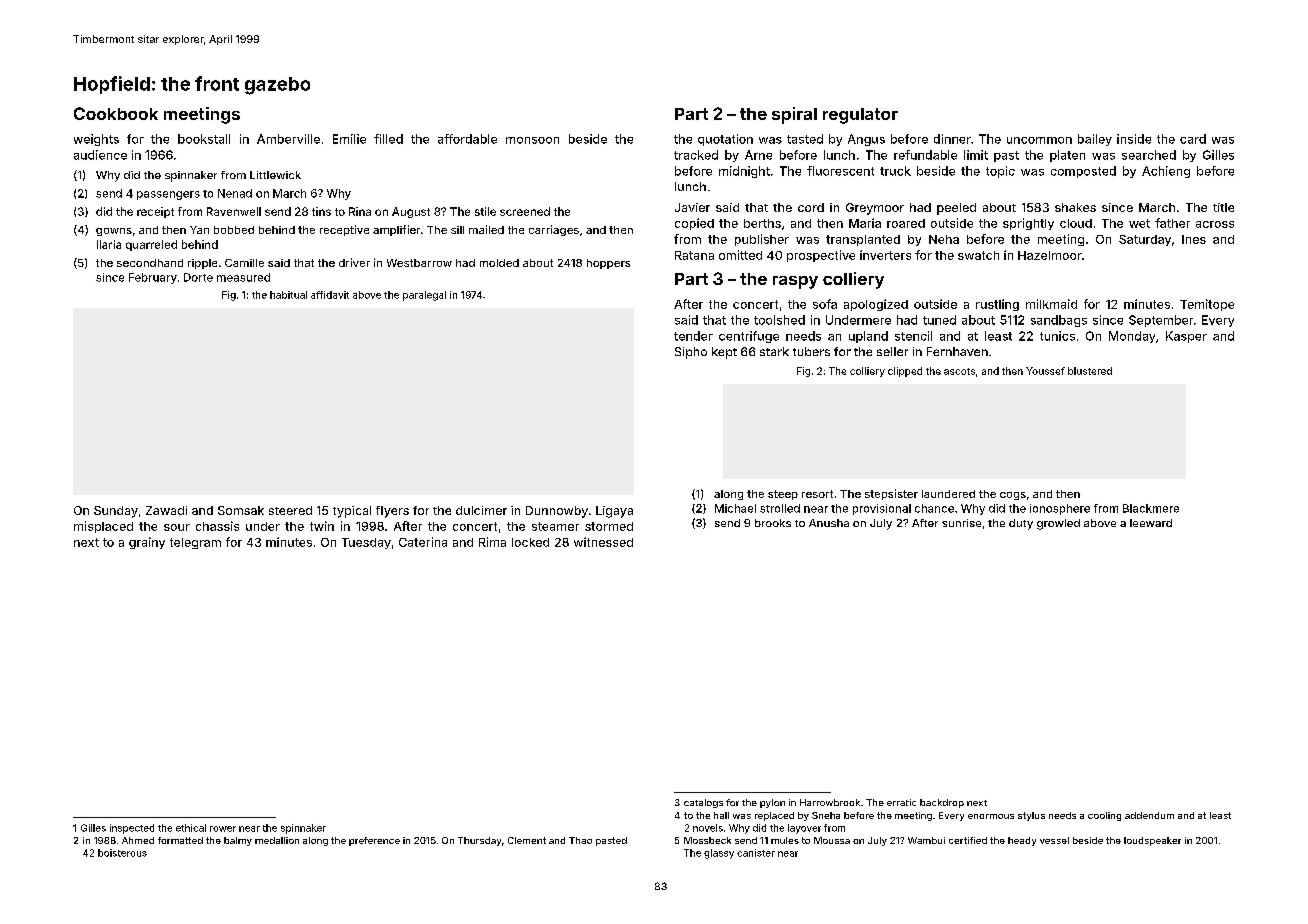  What do you see at coordinates (96, 140) in the image?
I see `weights` at bounding box center [96, 140].
